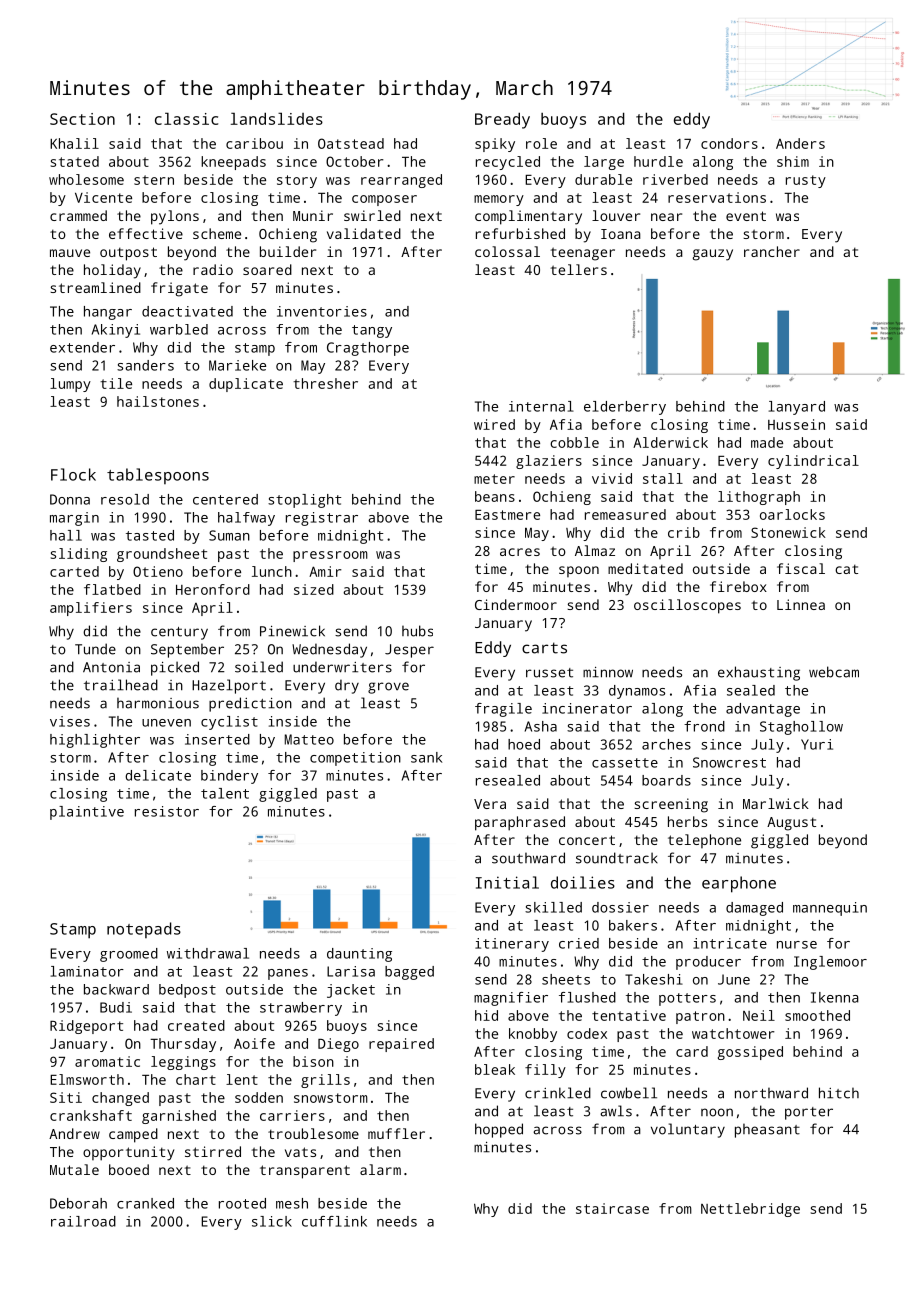 This document has width=924, height=1308. I want to click on Alderwick, so click(670, 442).
